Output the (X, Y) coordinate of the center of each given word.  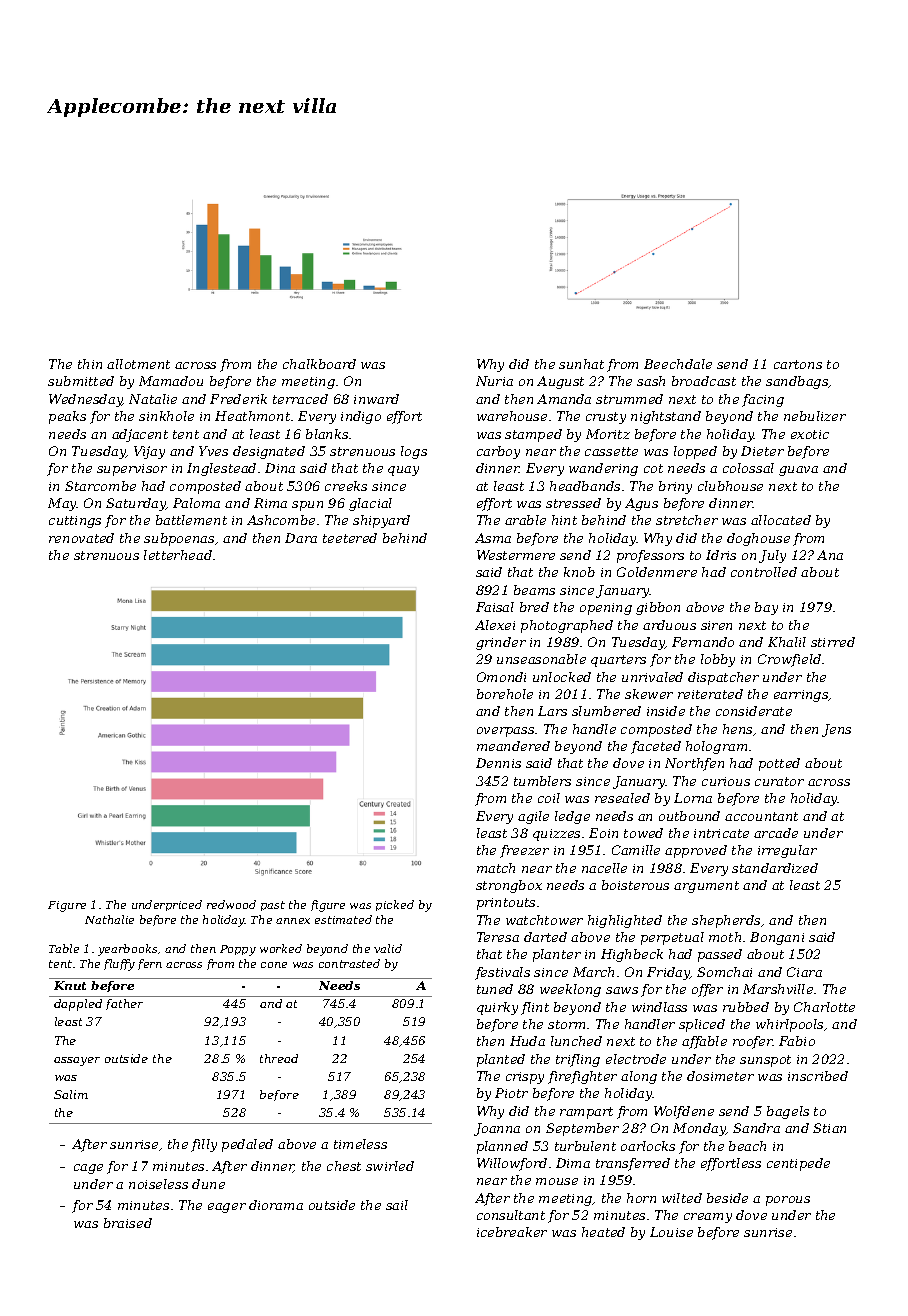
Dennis (498, 763)
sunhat (581, 364)
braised (128, 1223)
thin (90, 364)
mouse (557, 1181)
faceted (656, 747)
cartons (798, 364)
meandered (513, 746)
